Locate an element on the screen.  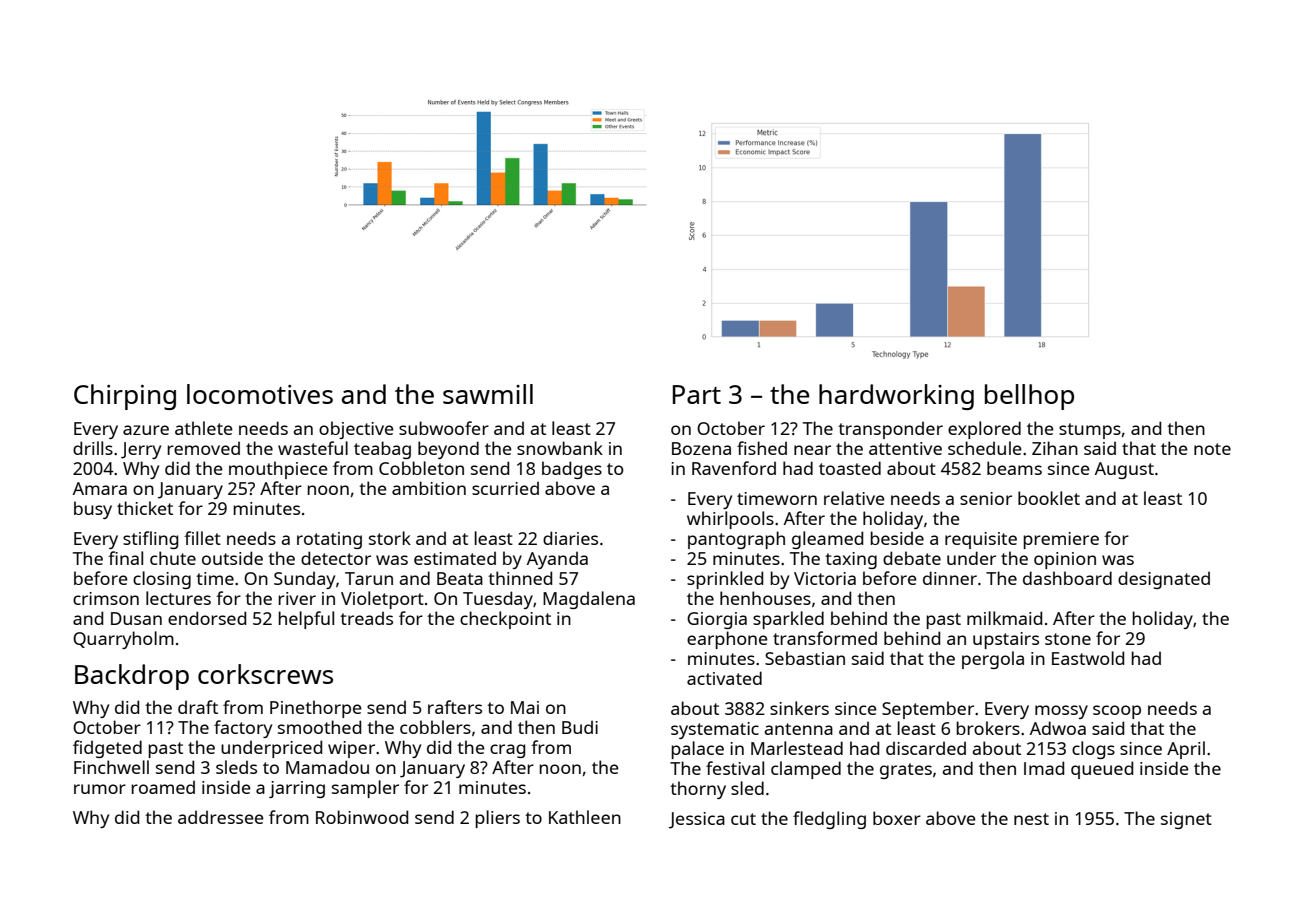
sawmill is located at coordinates (488, 394).
